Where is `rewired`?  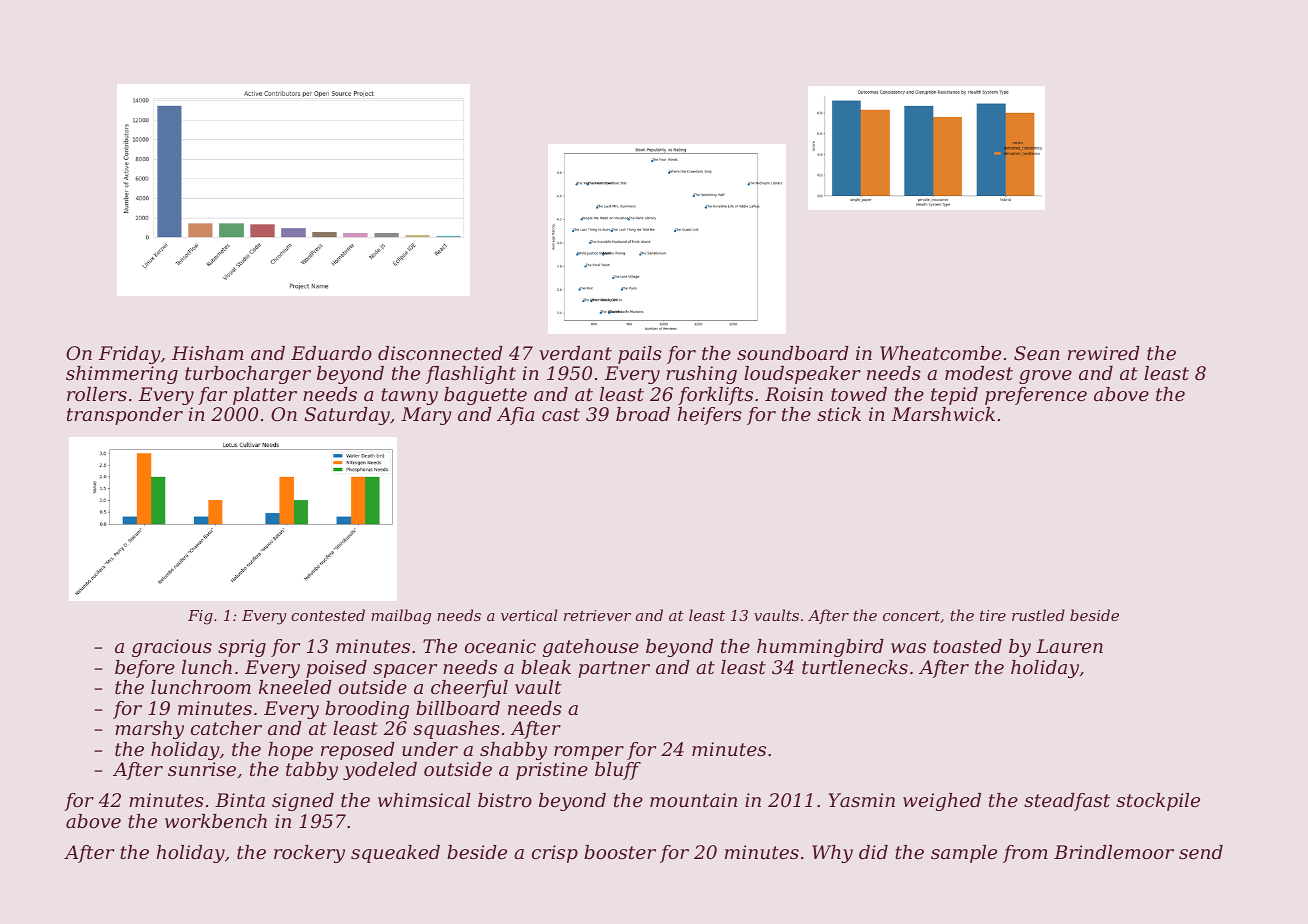 rewired is located at coordinates (1104, 353).
